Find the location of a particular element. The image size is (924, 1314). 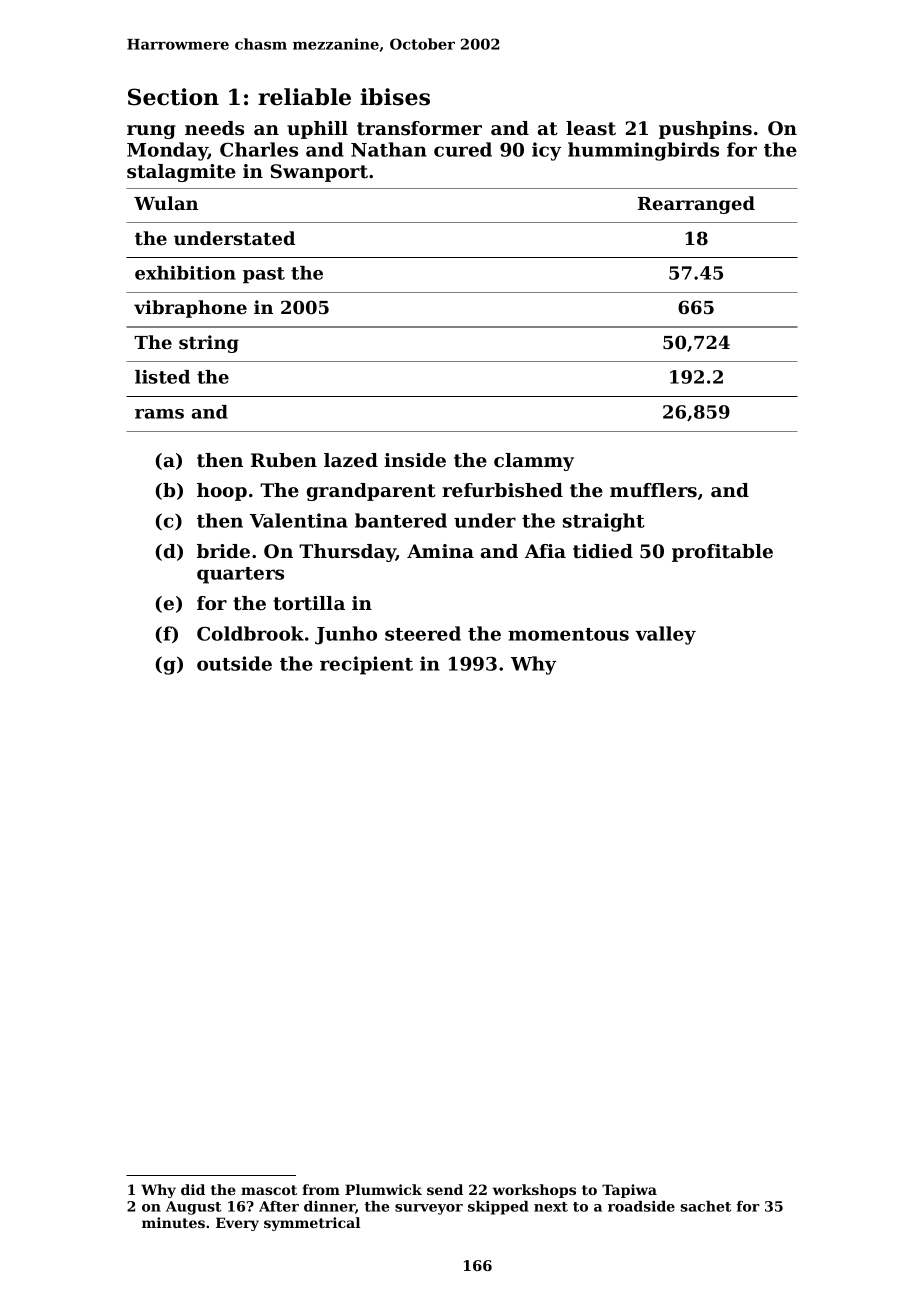

lazed is located at coordinates (351, 460).
